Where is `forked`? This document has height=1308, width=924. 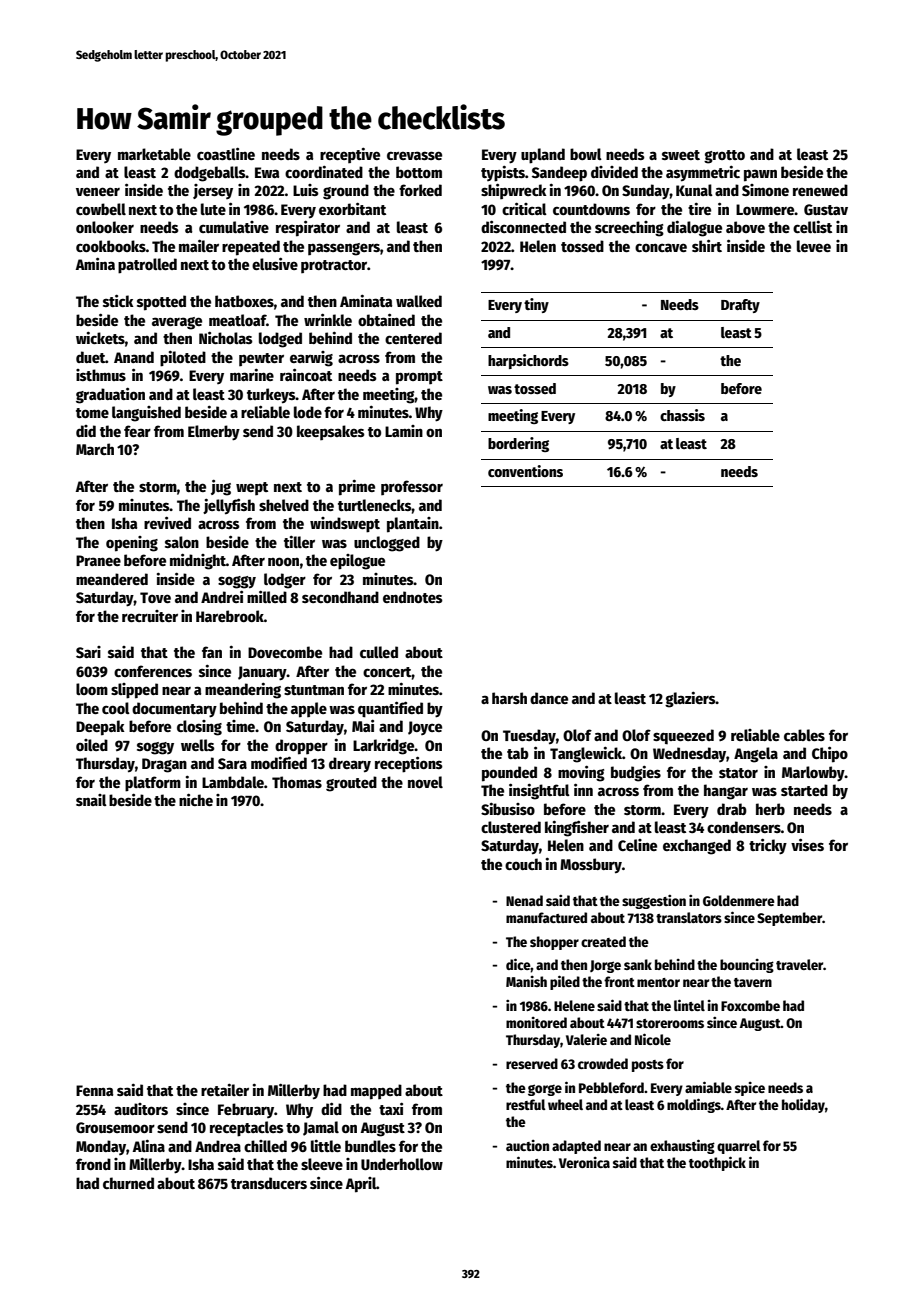
forked is located at coordinates (420, 190).
